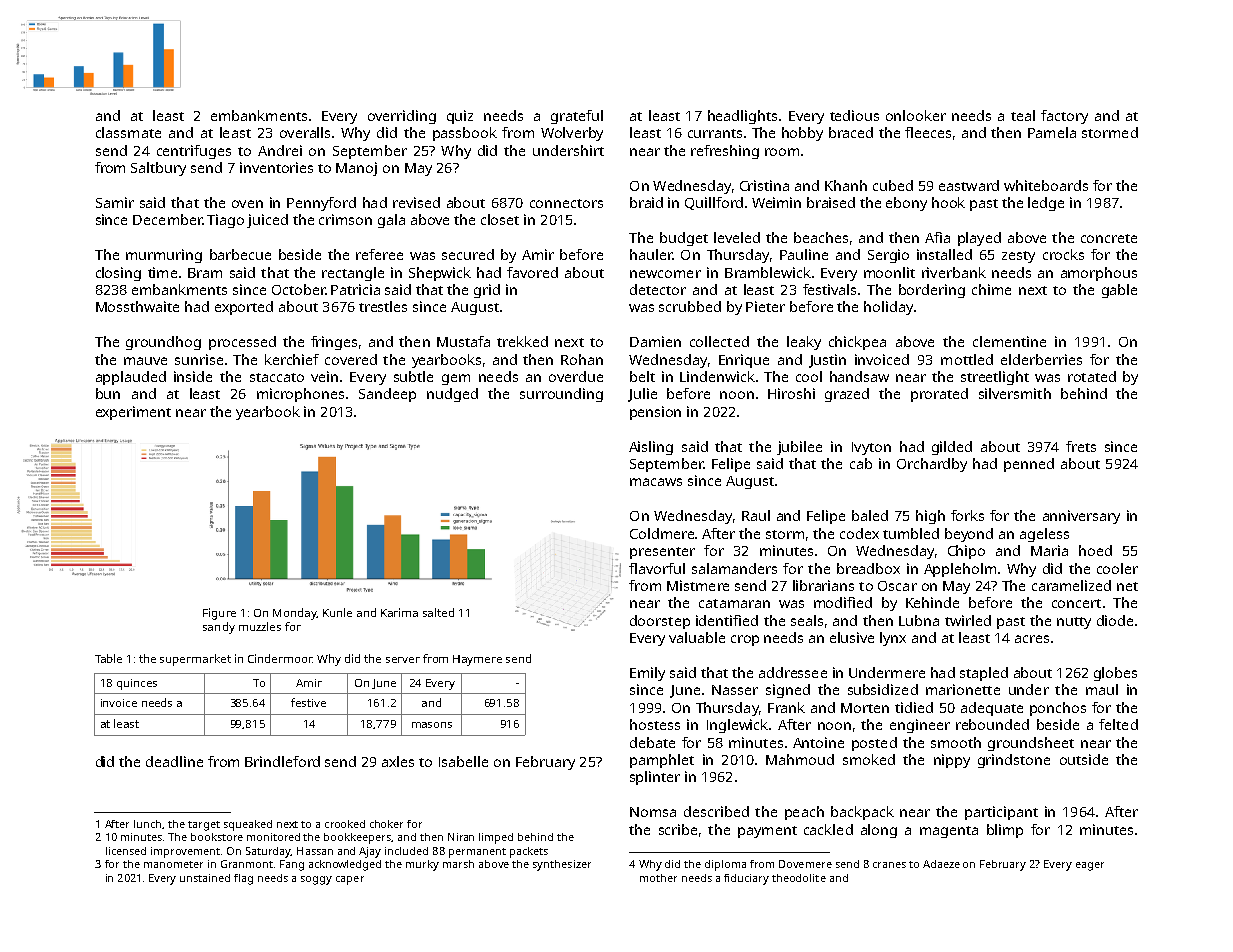 The width and height of the screenshot is (1233, 952). What do you see at coordinates (800, 759) in the screenshot?
I see `Mahmoud` at bounding box center [800, 759].
